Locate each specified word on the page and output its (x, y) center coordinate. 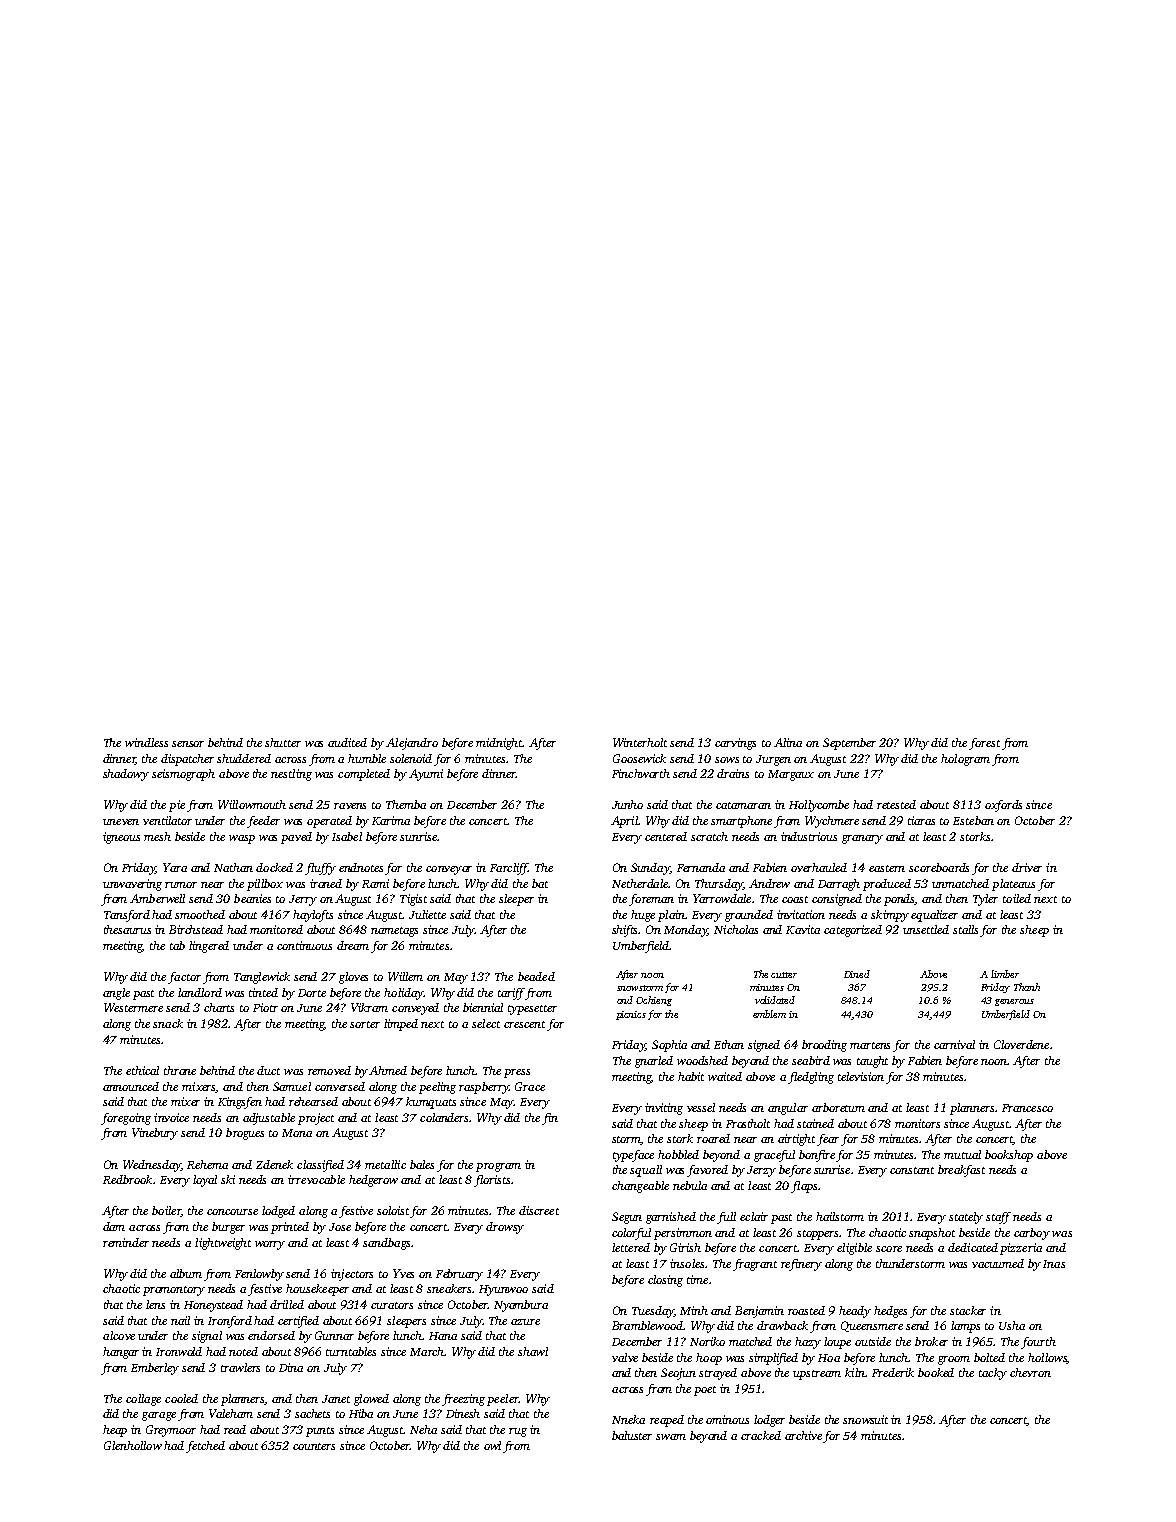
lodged (278, 1212)
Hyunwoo (503, 1290)
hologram (965, 760)
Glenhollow (133, 1445)
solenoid (411, 758)
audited (347, 742)
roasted (806, 1310)
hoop (709, 1359)
